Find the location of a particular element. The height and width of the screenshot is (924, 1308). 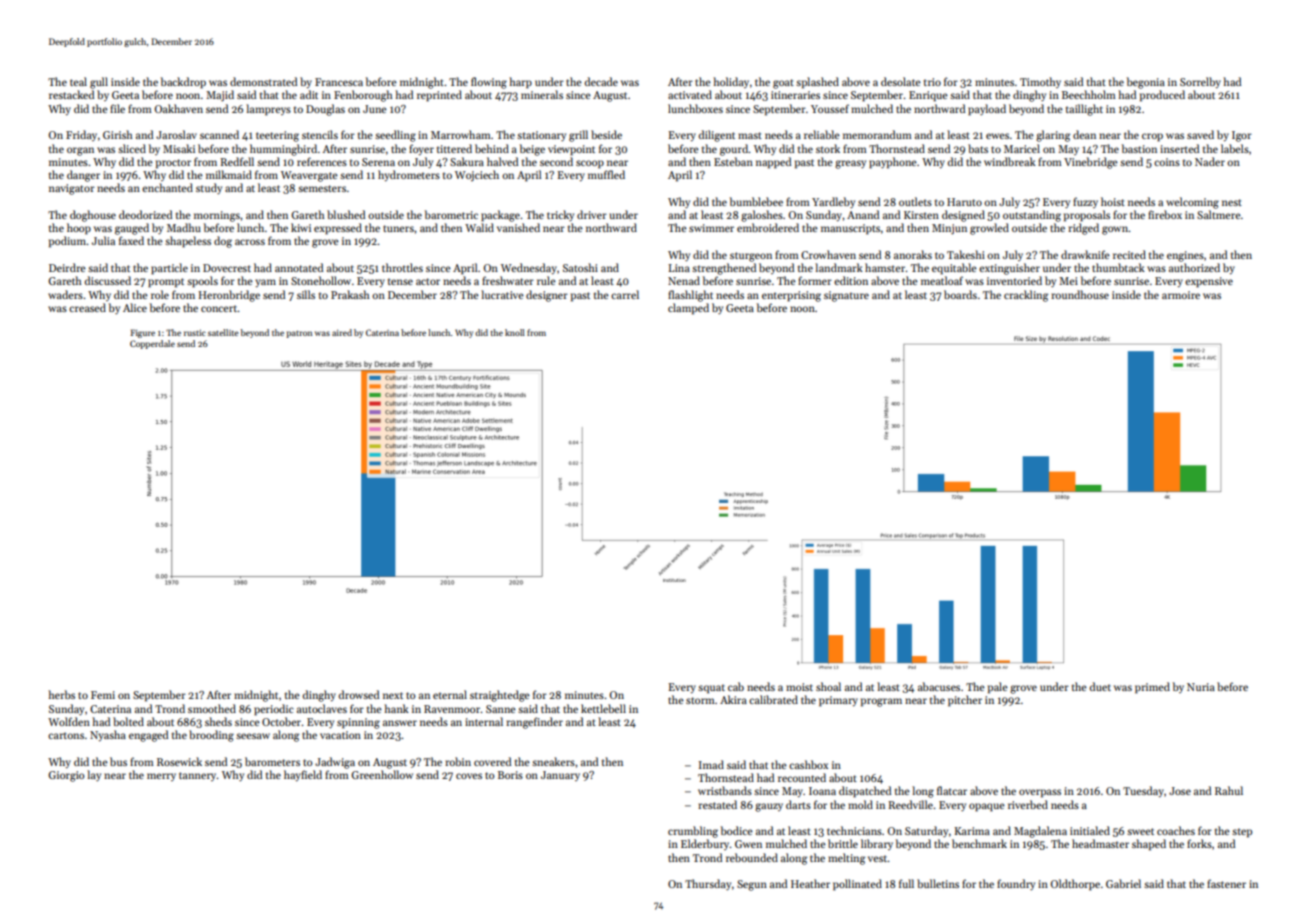

kettlebell is located at coordinates (603, 708).
